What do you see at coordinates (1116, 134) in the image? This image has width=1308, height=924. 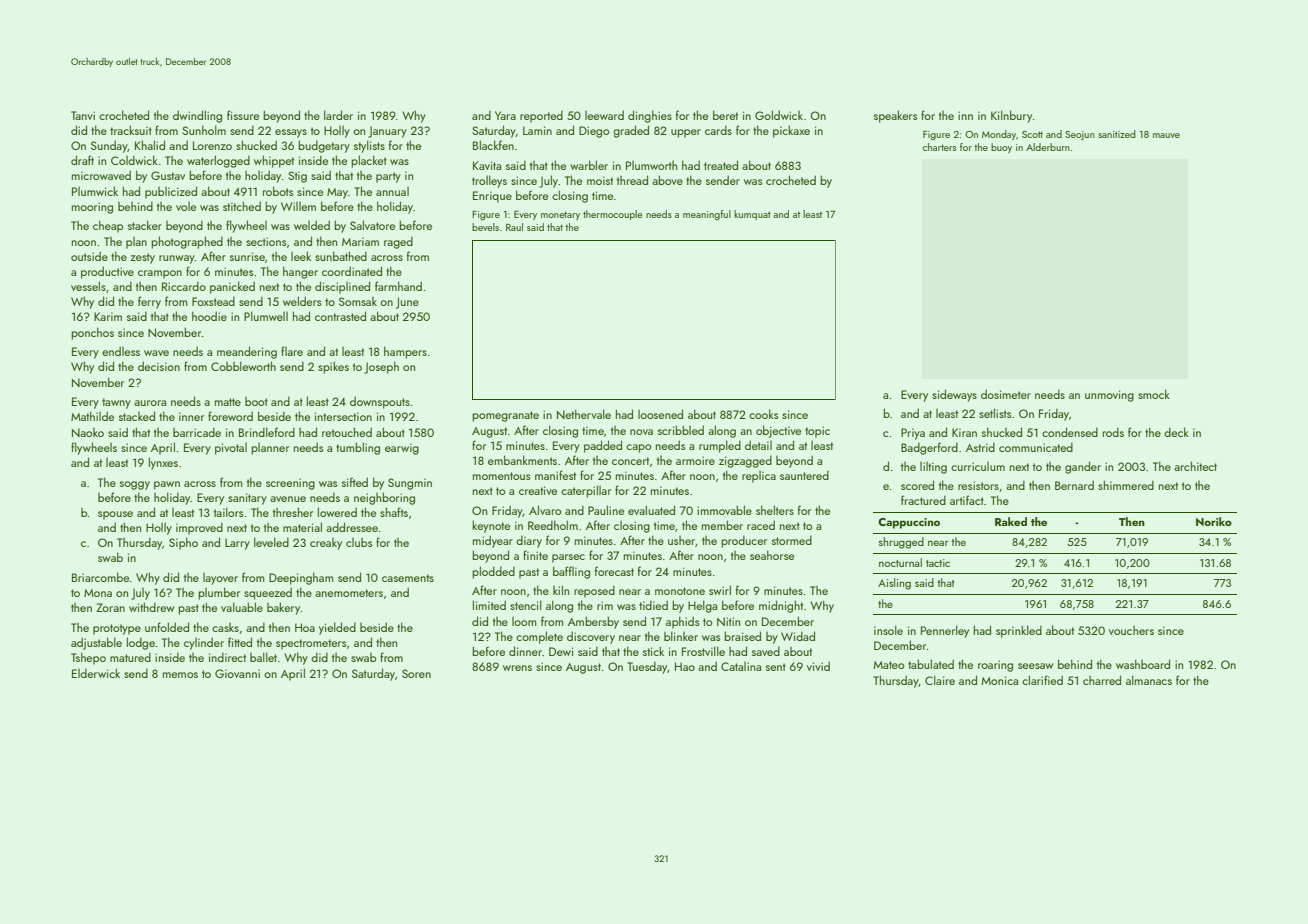 I see `sanitized` at bounding box center [1116, 134].
